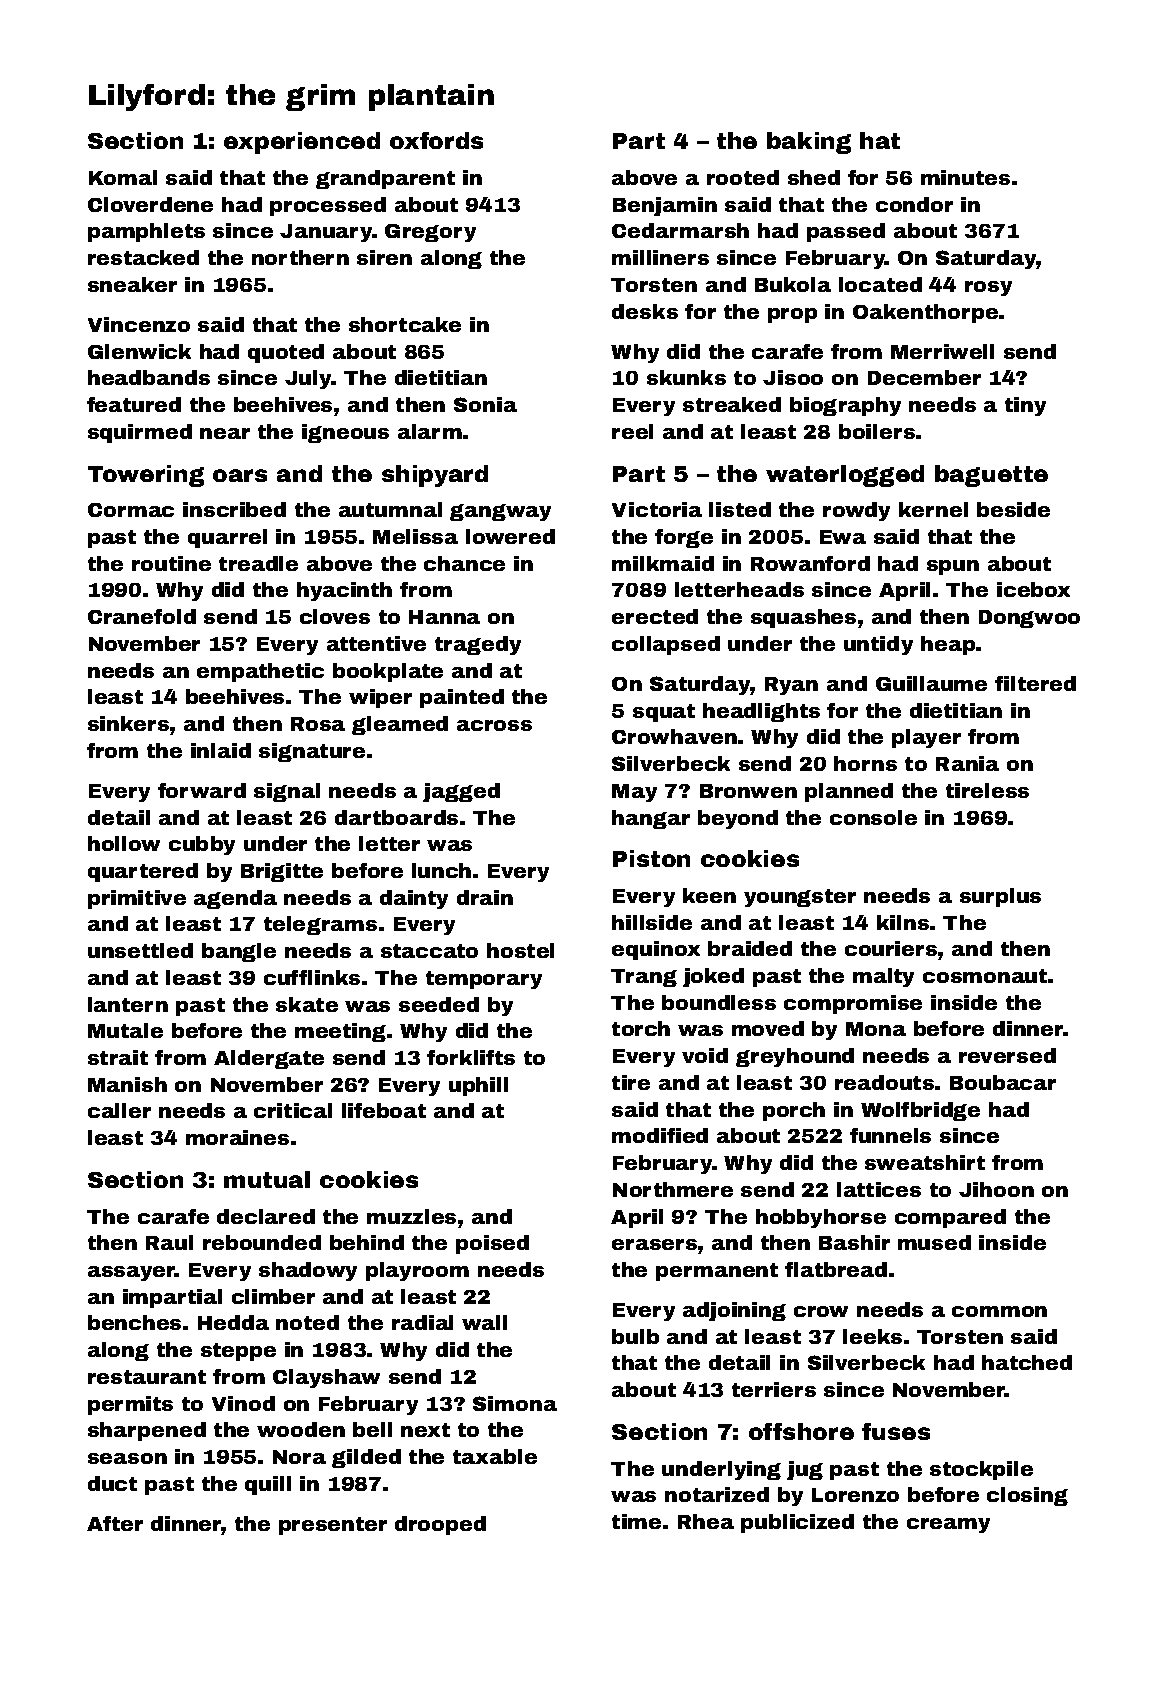  Describe the element at coordinates (128, 723) in the page. I see `sinkers` at that location.
